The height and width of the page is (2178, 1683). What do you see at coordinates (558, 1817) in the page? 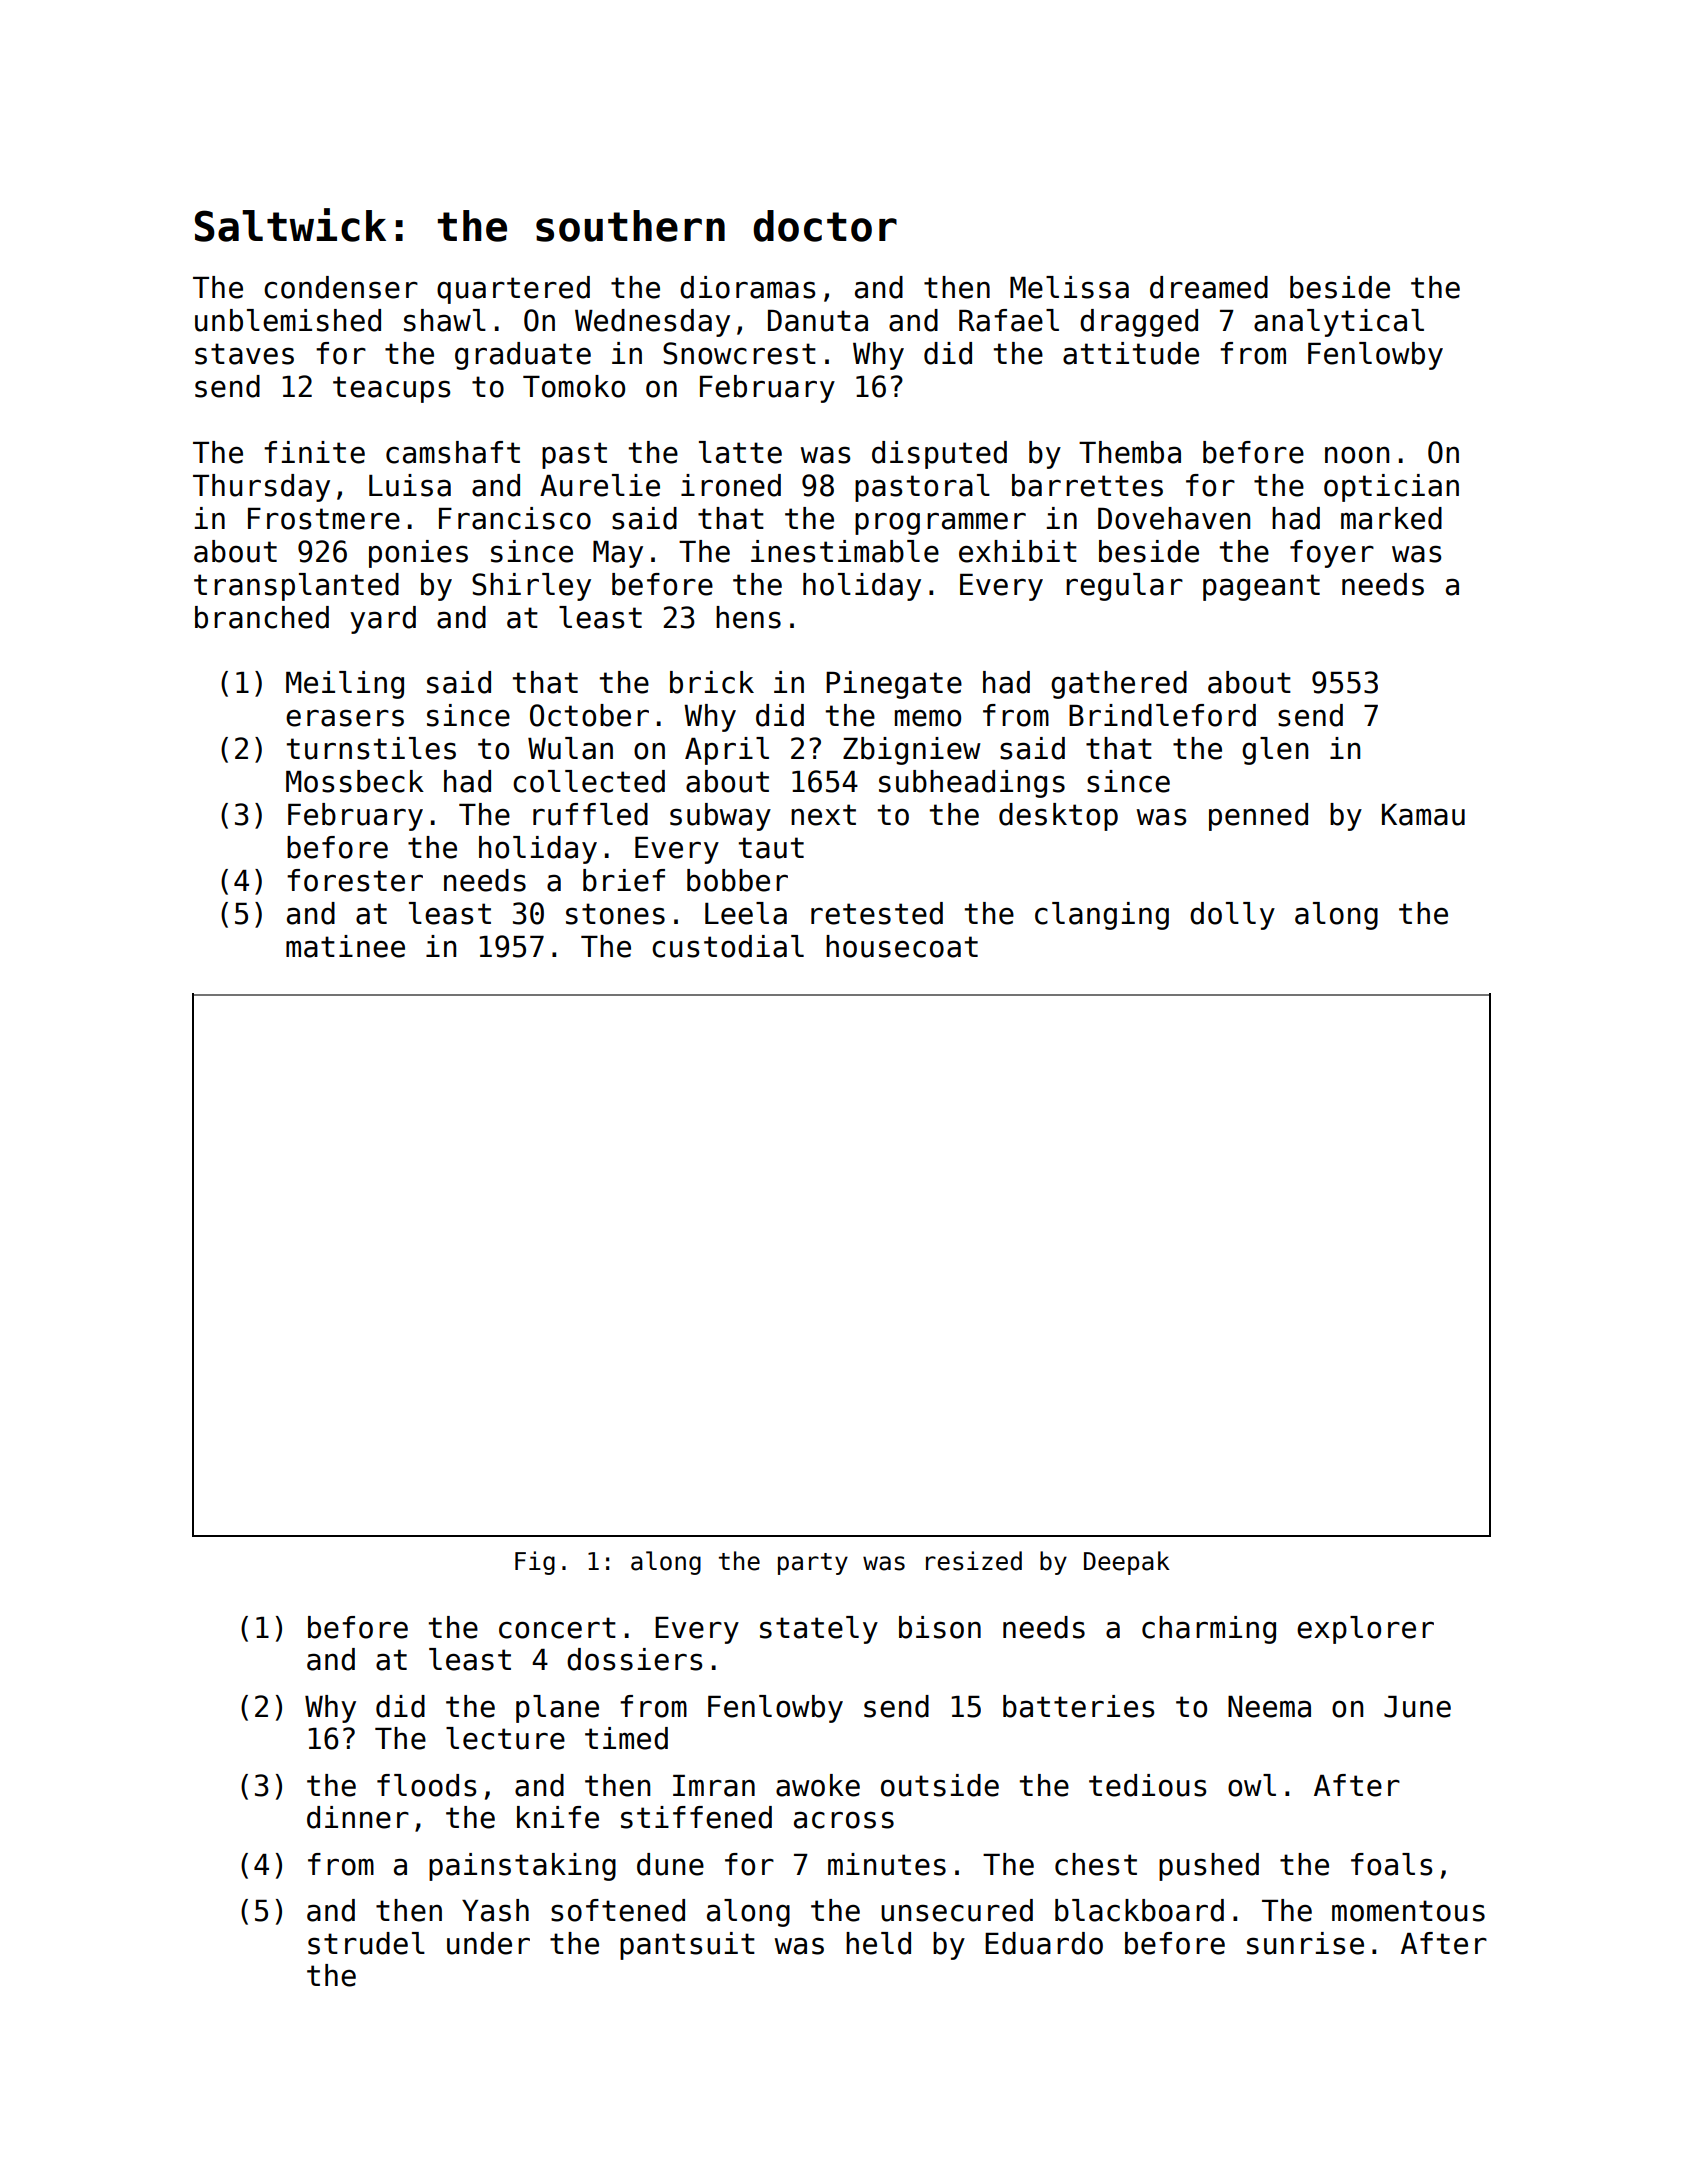
I see `knife` at bounding box center [558, 1817].
